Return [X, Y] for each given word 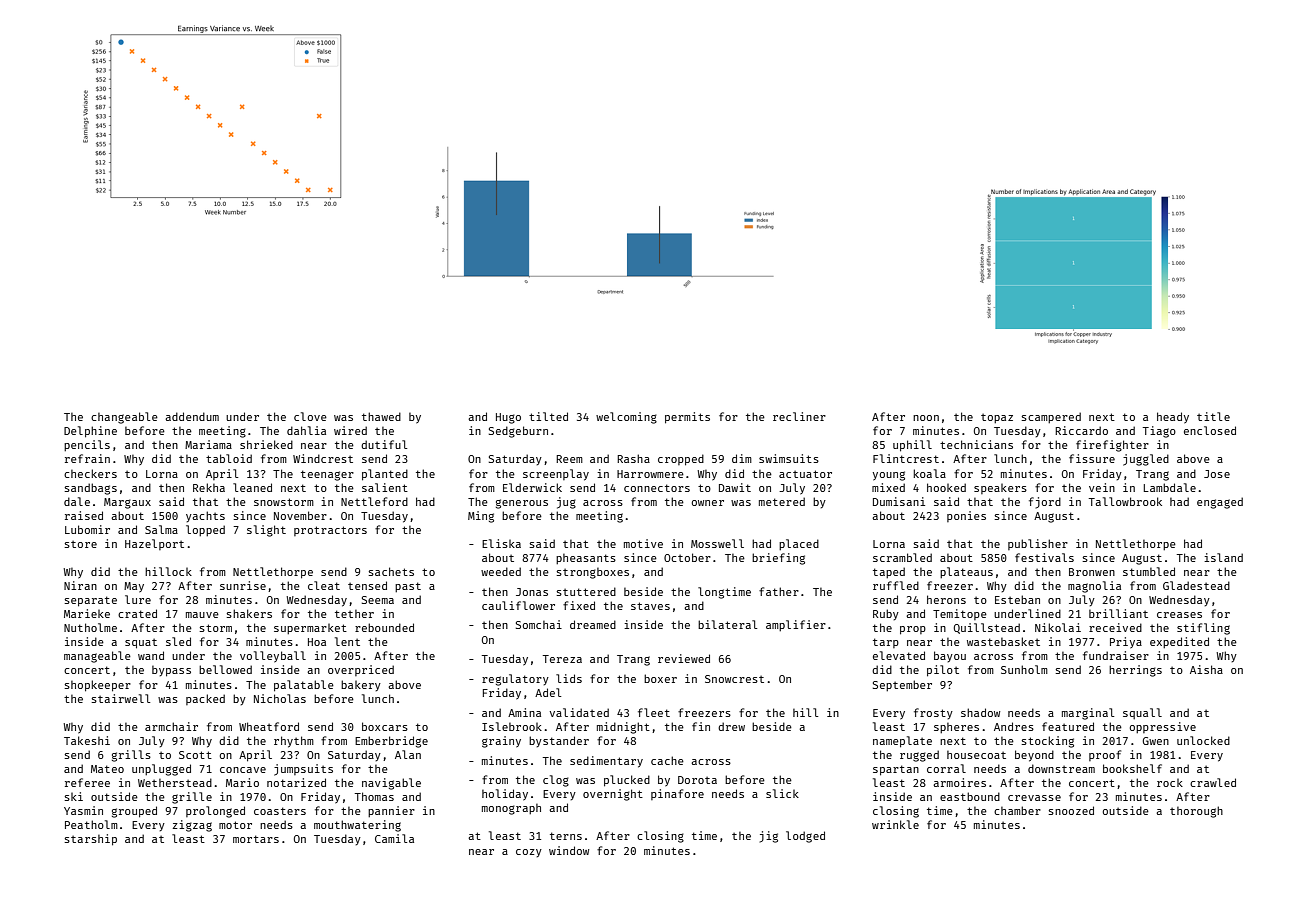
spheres [956, 728]
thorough [1196, 812]
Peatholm [91, 824]
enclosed [1210, 430]
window [569, 850]
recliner [799, 416]
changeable [124, 418]
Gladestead [1196, 585]
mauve [202, 615]
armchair [171, 726]
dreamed [593, 624]
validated [579, 712]
